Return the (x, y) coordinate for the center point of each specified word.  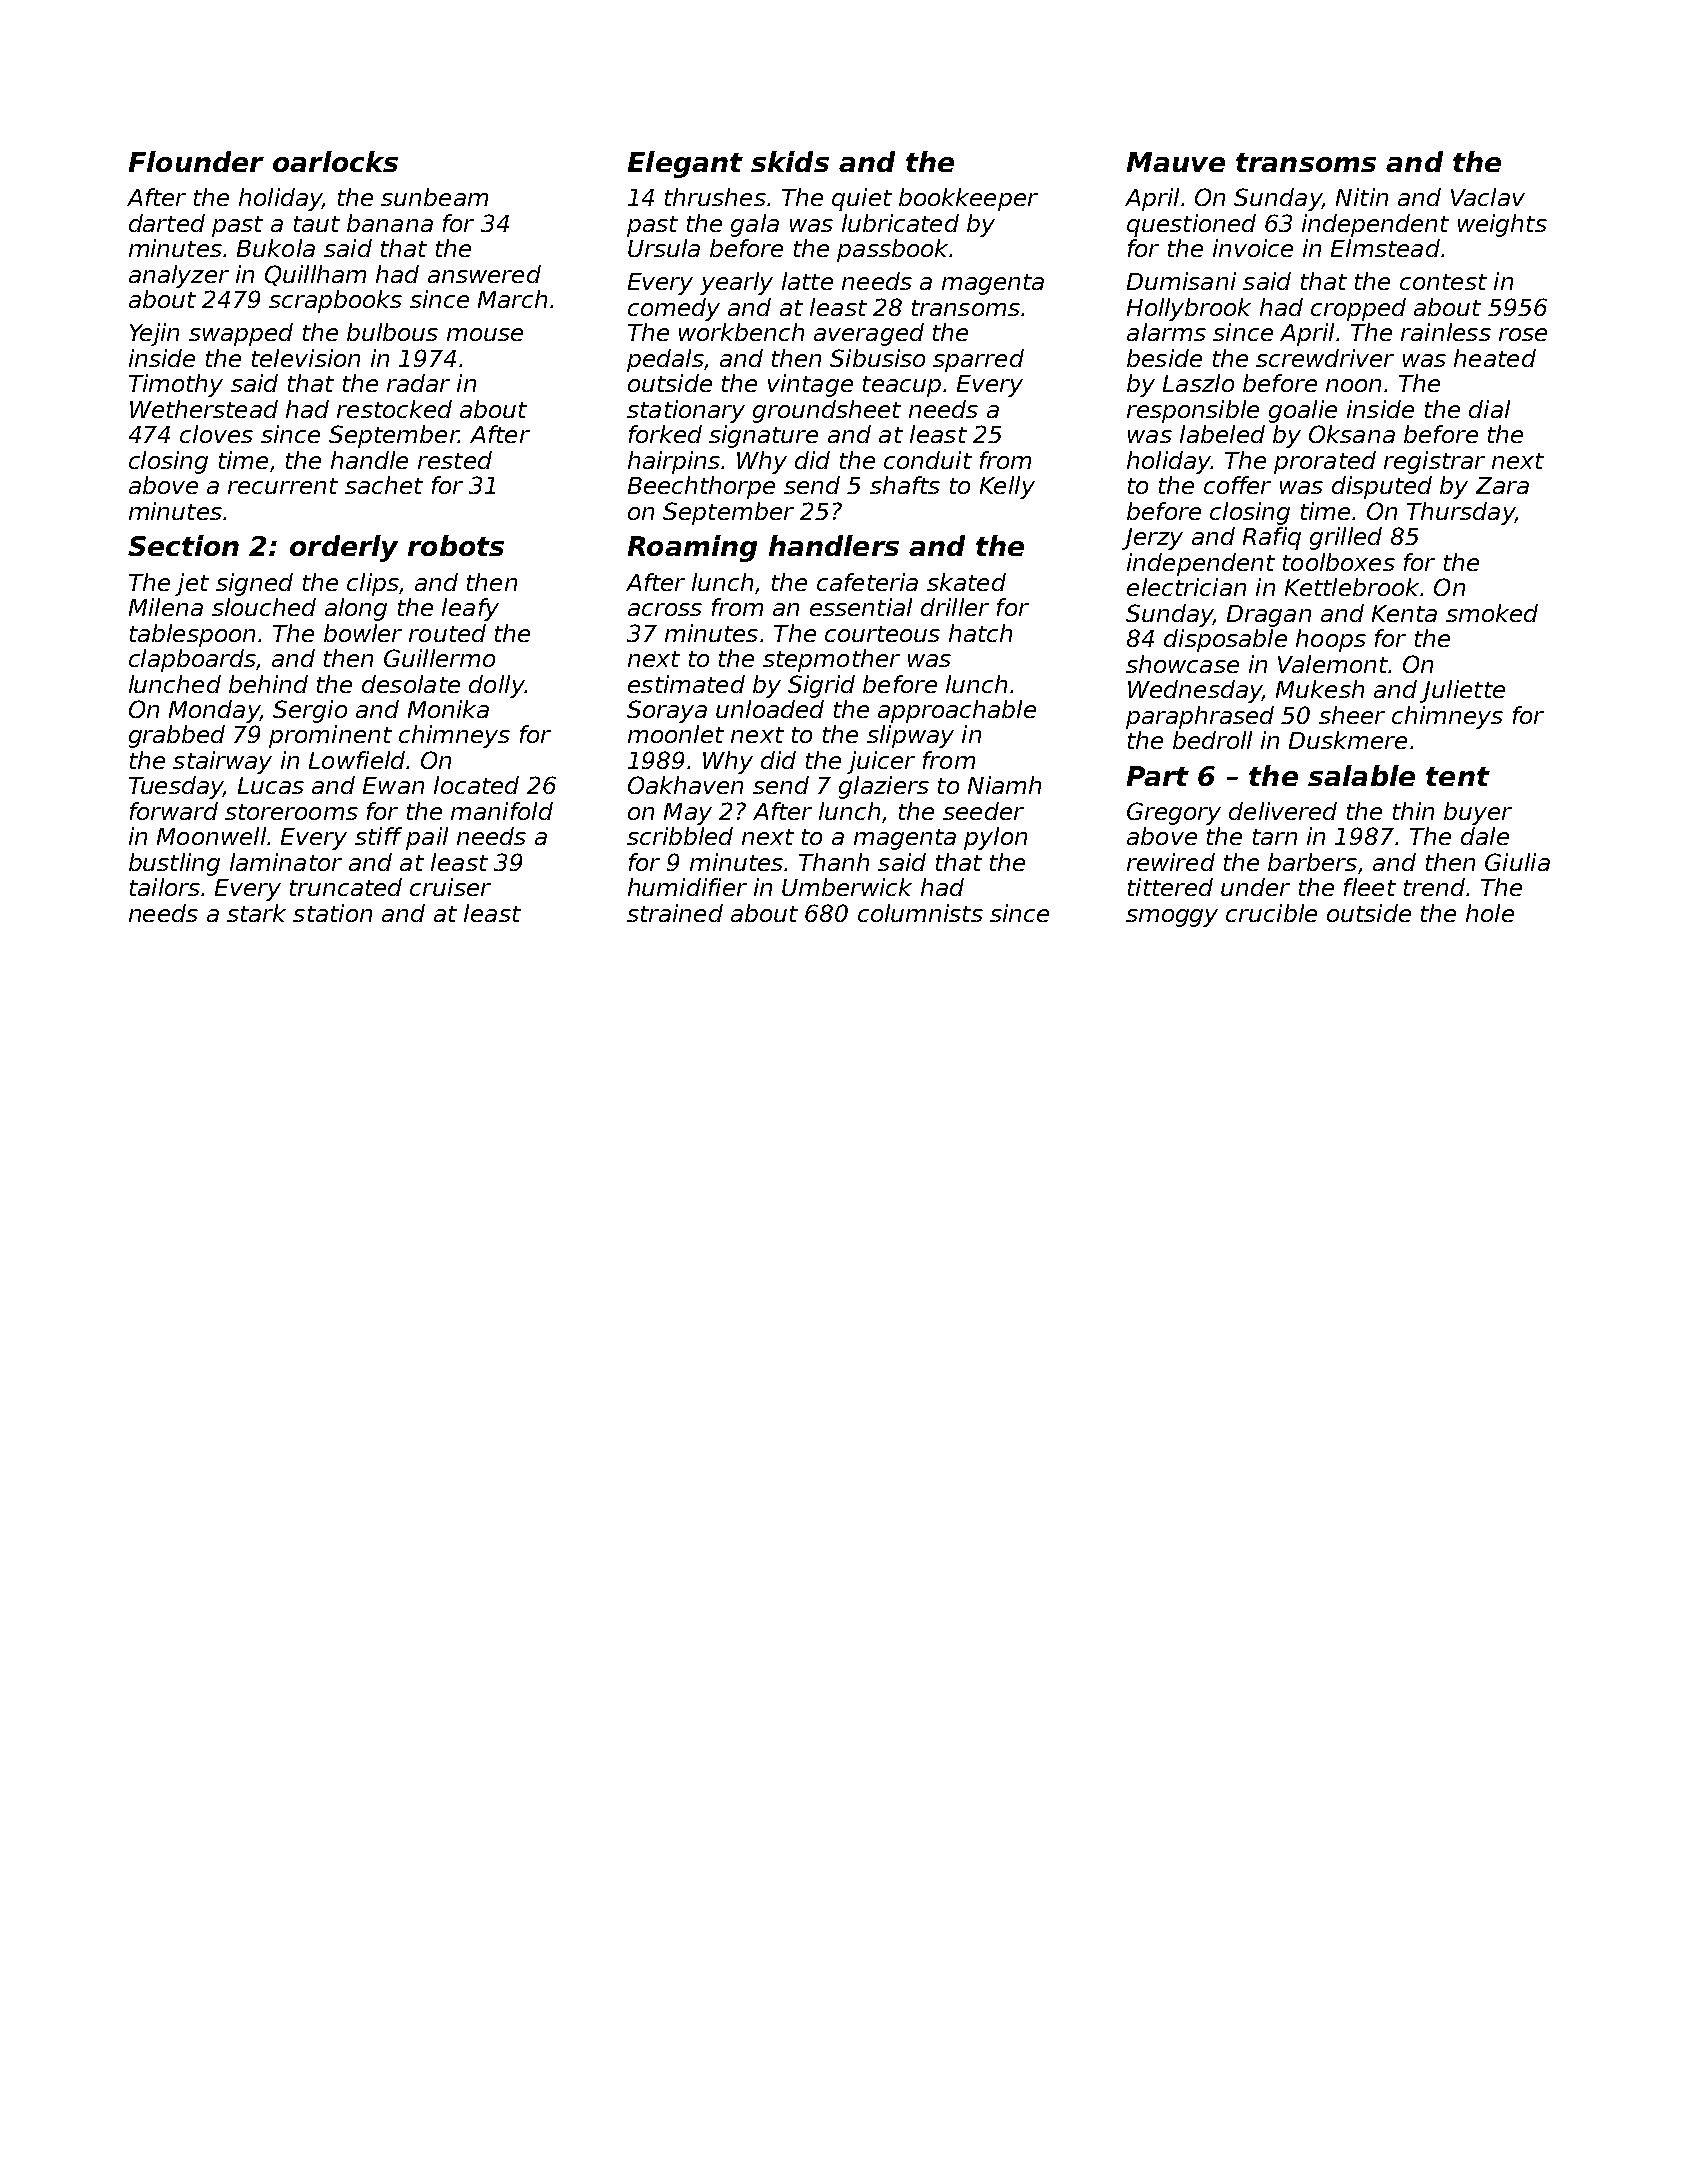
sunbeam (434, 197)
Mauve (1176, 162)
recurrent (283, 486)
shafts (905, 485)
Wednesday (1195, 691)
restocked (394, 409)
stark (256, 913)
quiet (862, 199)
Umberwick (847, 887)
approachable (957, 711)
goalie (1303, 411)
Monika (448, 709)
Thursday (1461, 513)
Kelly (1007, 487)
